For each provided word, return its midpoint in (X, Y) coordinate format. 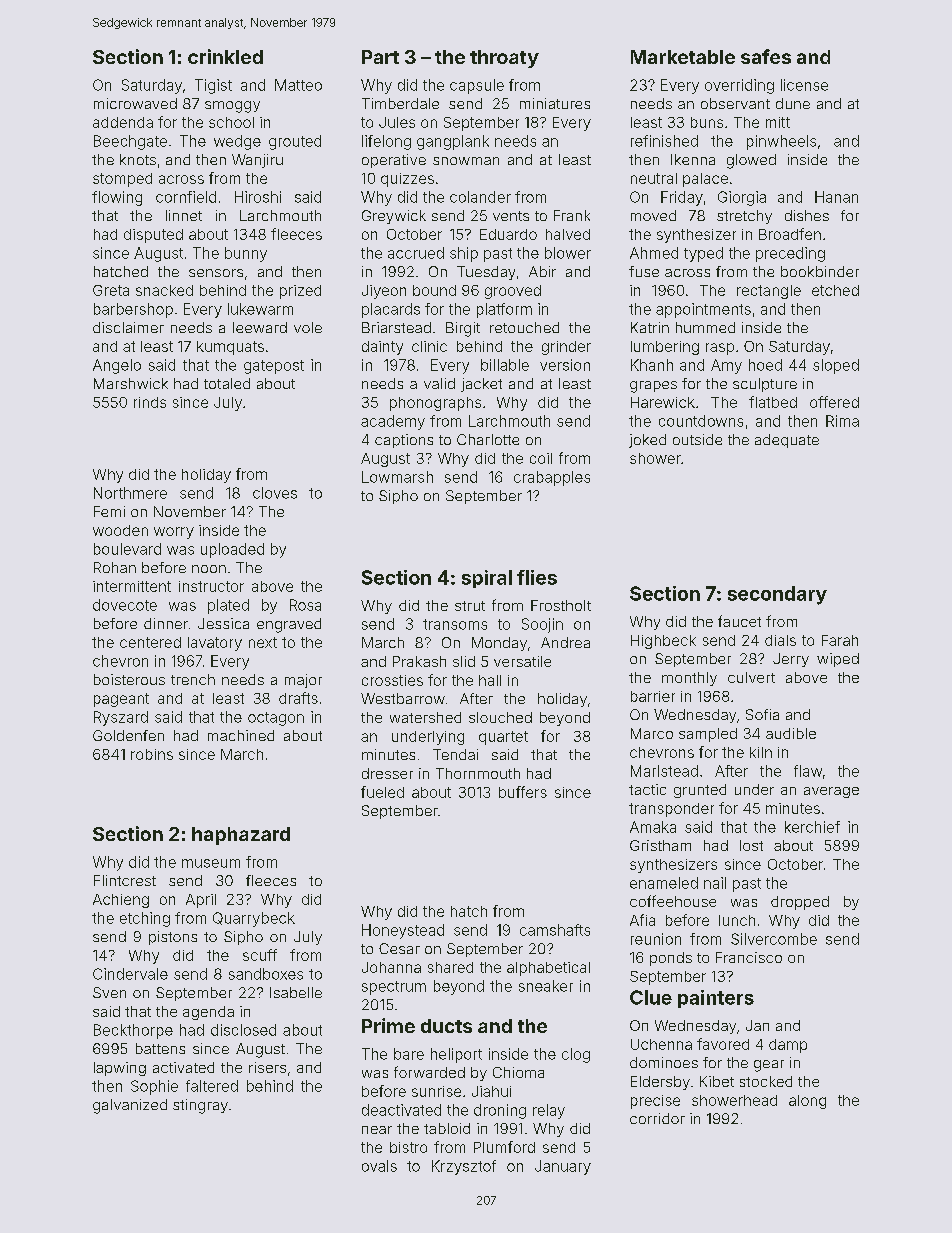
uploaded (232, 550)
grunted (700, 791)
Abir (542, 271)
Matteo (298, 85)
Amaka (653, 827)
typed (703, 254)
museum (211, 863)
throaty (504, 59)
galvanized (130, 1106)
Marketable (683, 57)
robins (152, 754)
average (831, 792)
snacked (164, 290)
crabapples (552, 478)
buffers (523, 792)
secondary (777, 595)
